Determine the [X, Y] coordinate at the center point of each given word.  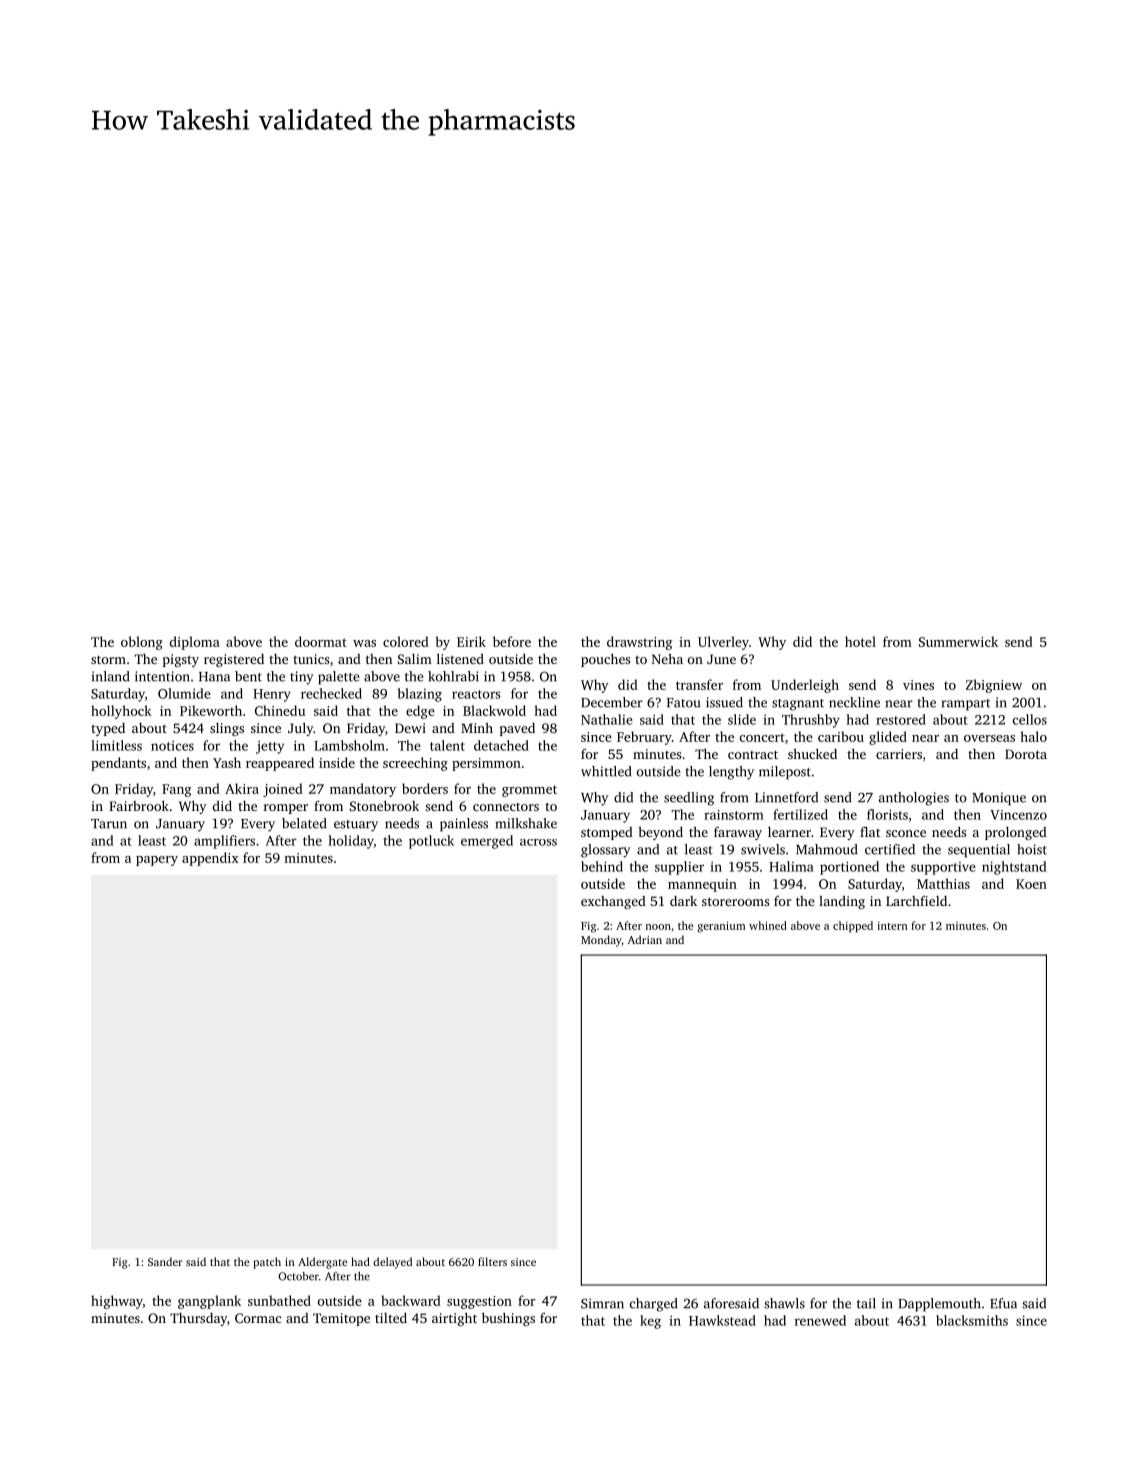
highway [117, 1302]
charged [653, 1305]
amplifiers [224, 842]
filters [492, 1261]
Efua [1003, 1303]
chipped [853, 927]
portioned [849, 868]
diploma [195, 643]
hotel [860, 641]
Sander [165, 1261]
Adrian [645, 939]
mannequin [702, 885]
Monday [601, 941]
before [512, 641]
